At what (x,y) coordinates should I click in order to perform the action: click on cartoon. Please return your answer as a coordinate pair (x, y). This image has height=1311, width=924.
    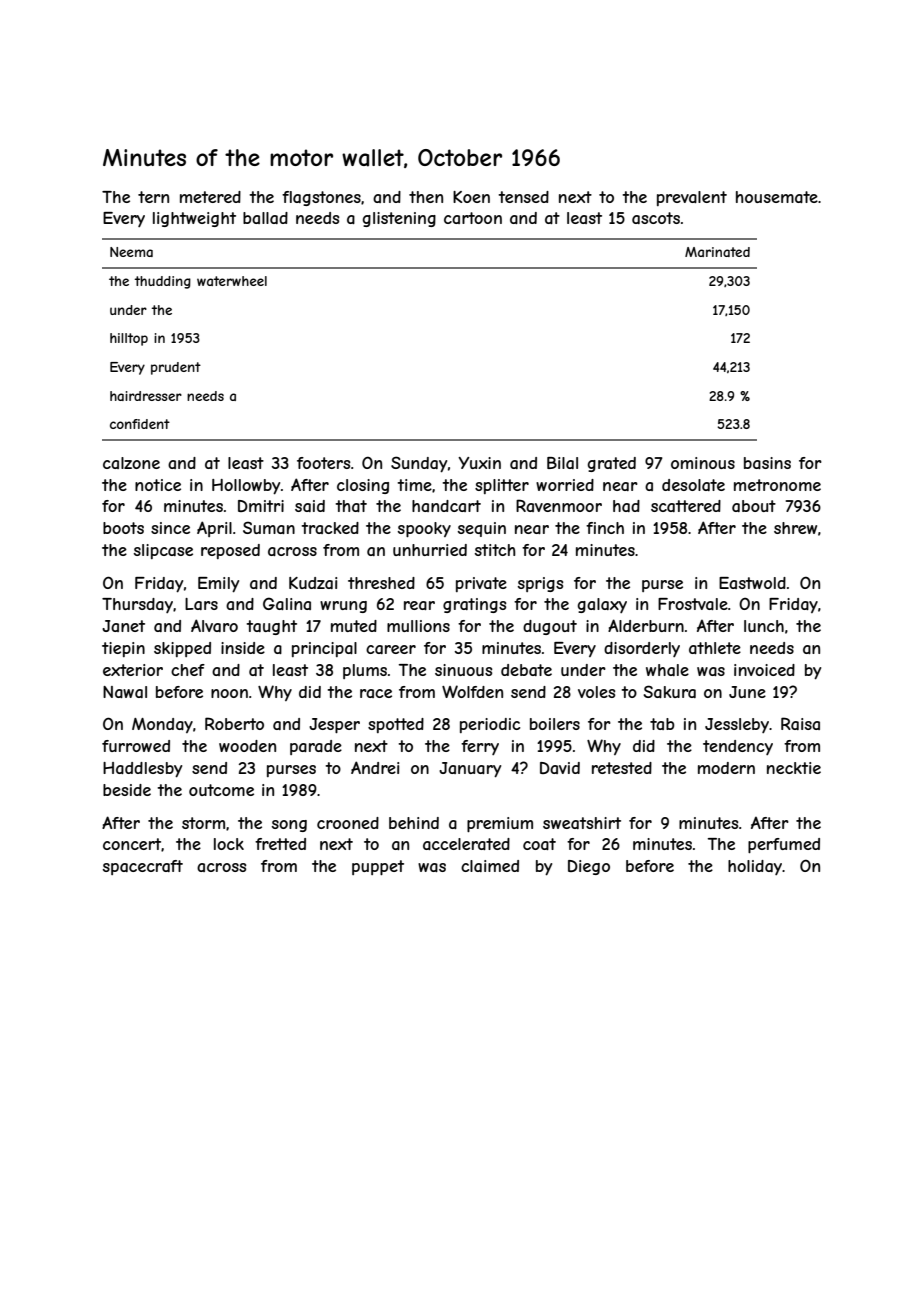
    Looking at the image, I should click on (473, 218).
